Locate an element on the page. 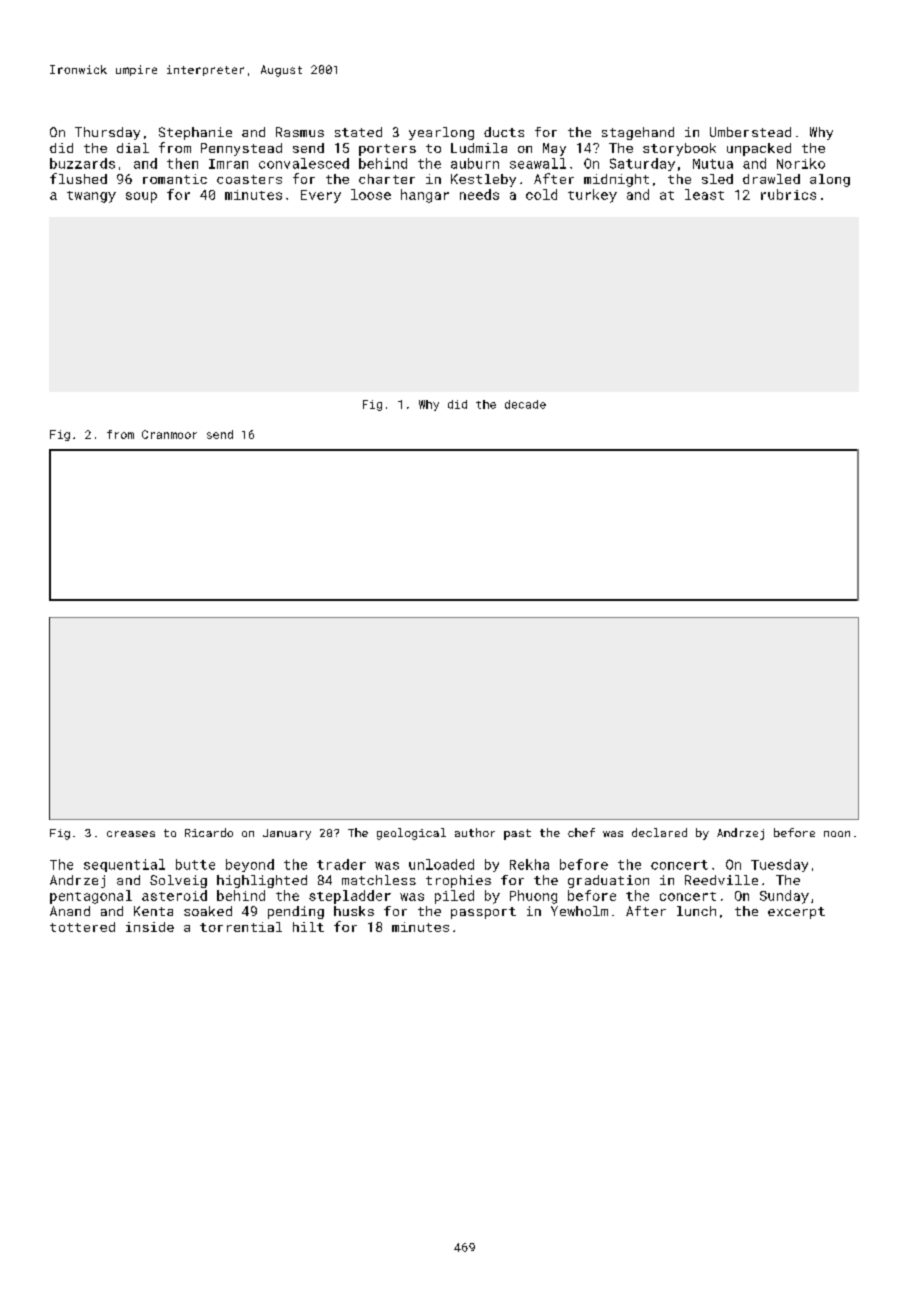 The width and height of the page is (908, 1316). soaked is located at coordinates (208, 911).
